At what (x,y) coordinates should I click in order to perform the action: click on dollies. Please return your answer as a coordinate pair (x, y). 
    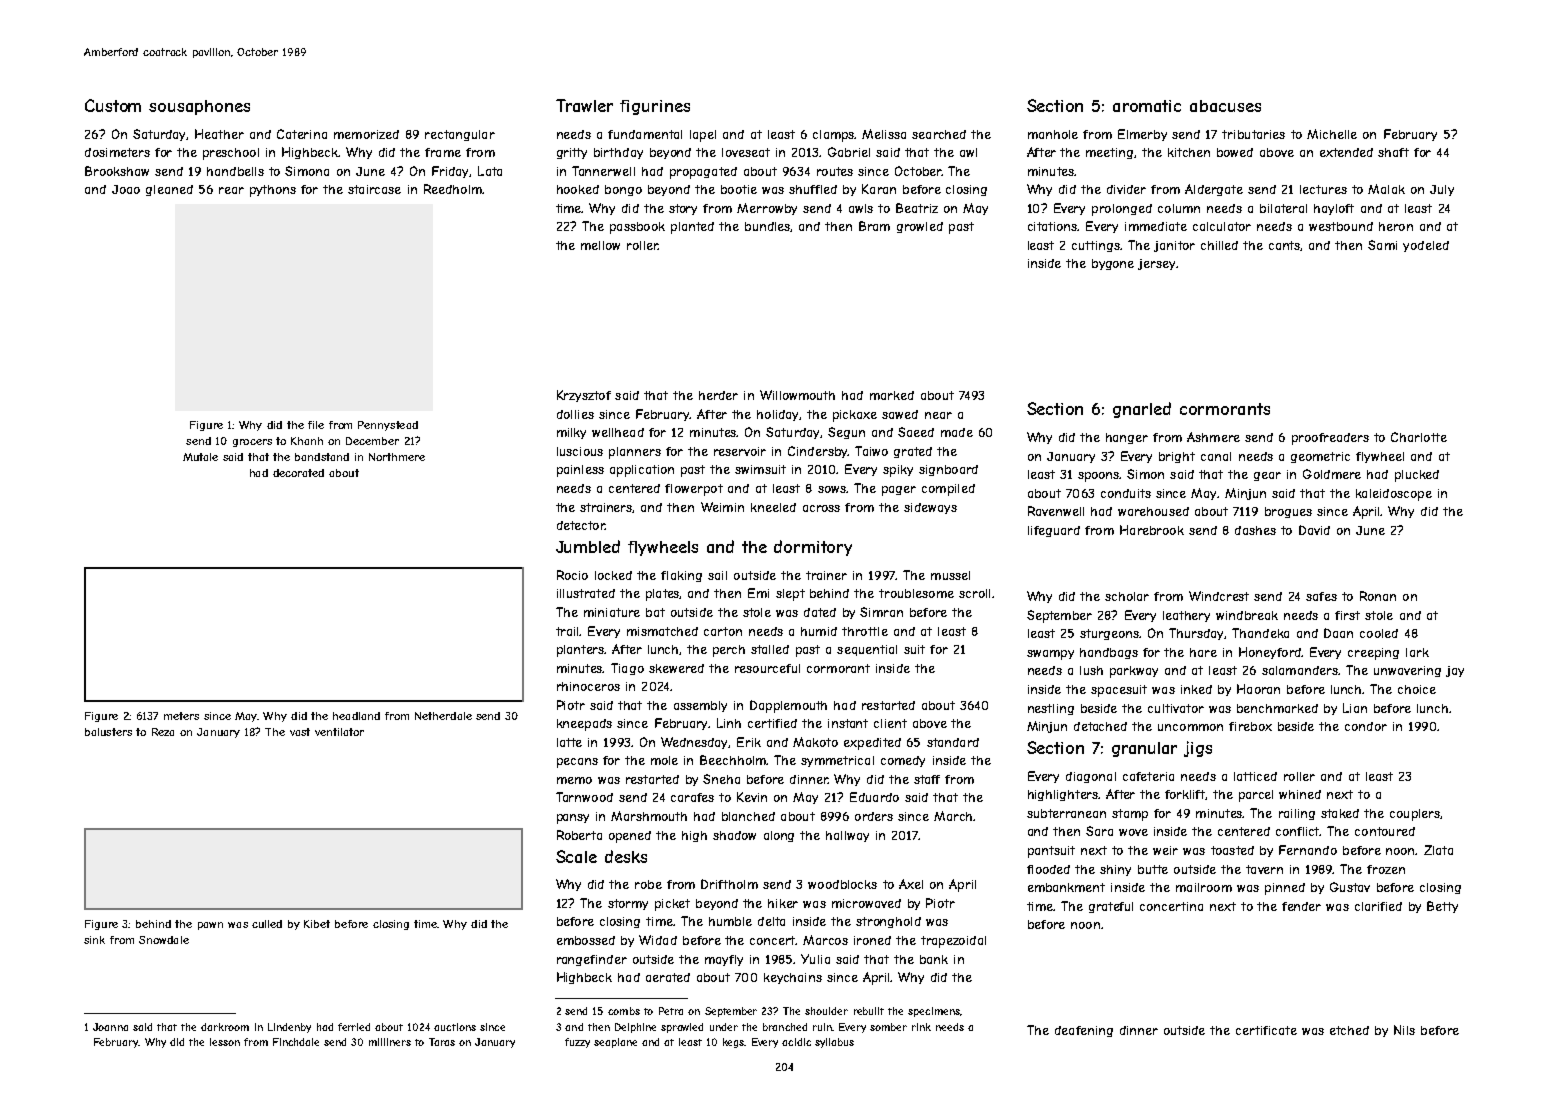
    Looking at the image, I should click on (575, 414).
